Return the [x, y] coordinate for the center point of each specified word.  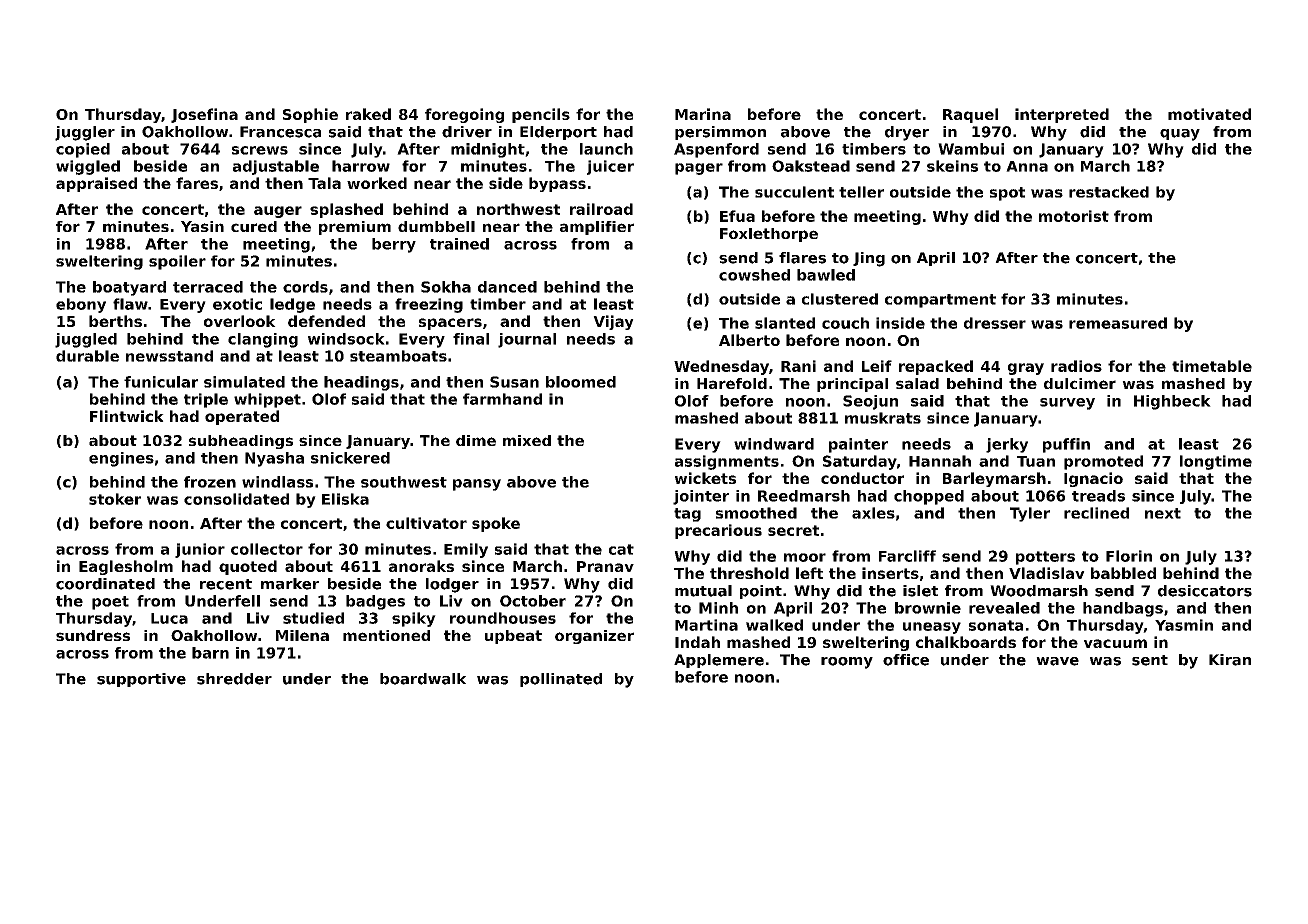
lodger [452, 585]
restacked [1109, 192]
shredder [234, 679]
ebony [81, 305]
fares [197, 183]
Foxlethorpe [769, 235]
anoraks [421, 566]
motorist [1074, 216]
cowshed [754, 275]
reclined [1096, 513]
